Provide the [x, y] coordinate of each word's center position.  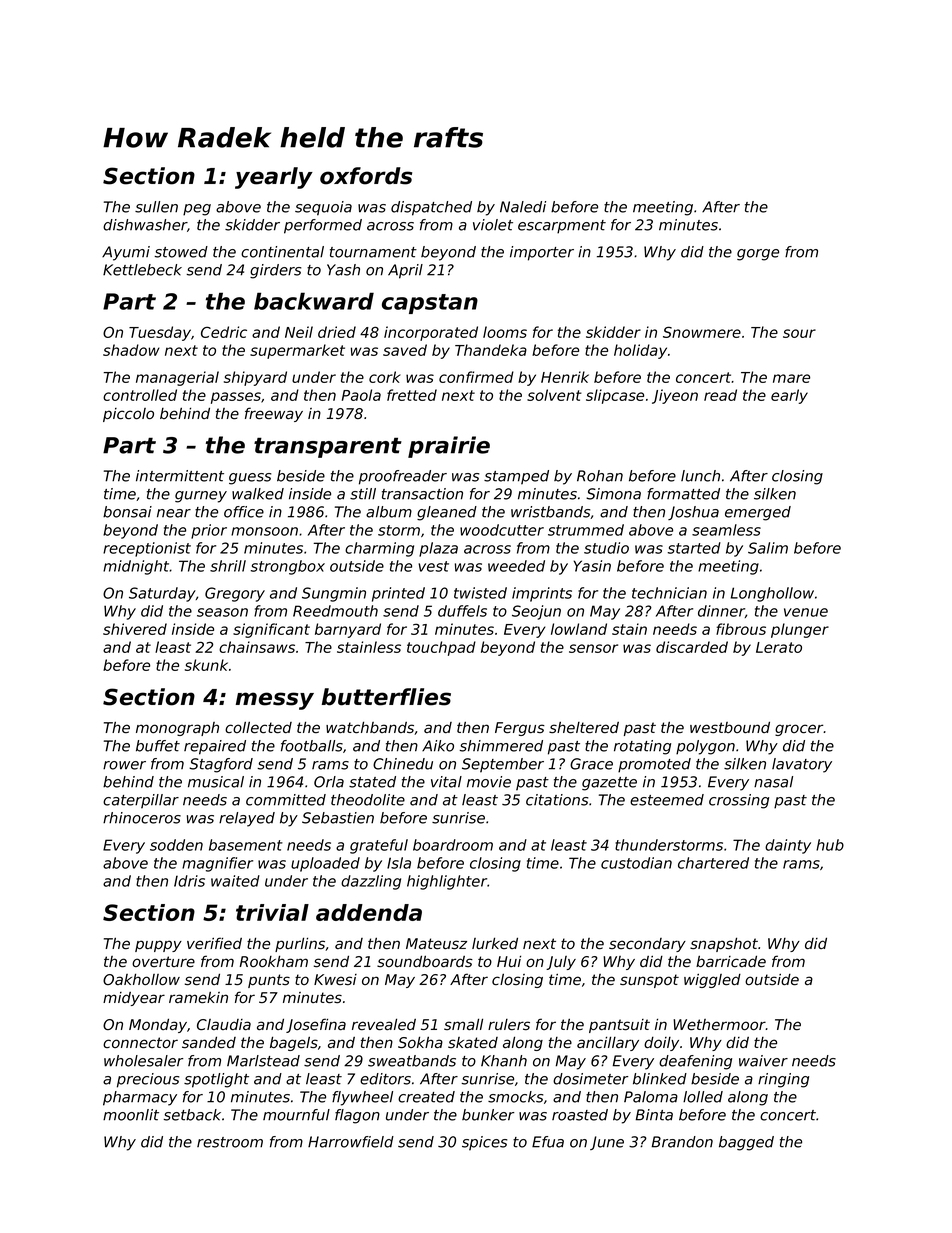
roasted [580, 1115]
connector [140, 1042]
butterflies [386, 697]
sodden [176, 845]
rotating [642, 747]
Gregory [235, 594]
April [405, 271]
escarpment [562, 227]
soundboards [425, 961]
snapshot [724, 944]
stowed [181, 252]
